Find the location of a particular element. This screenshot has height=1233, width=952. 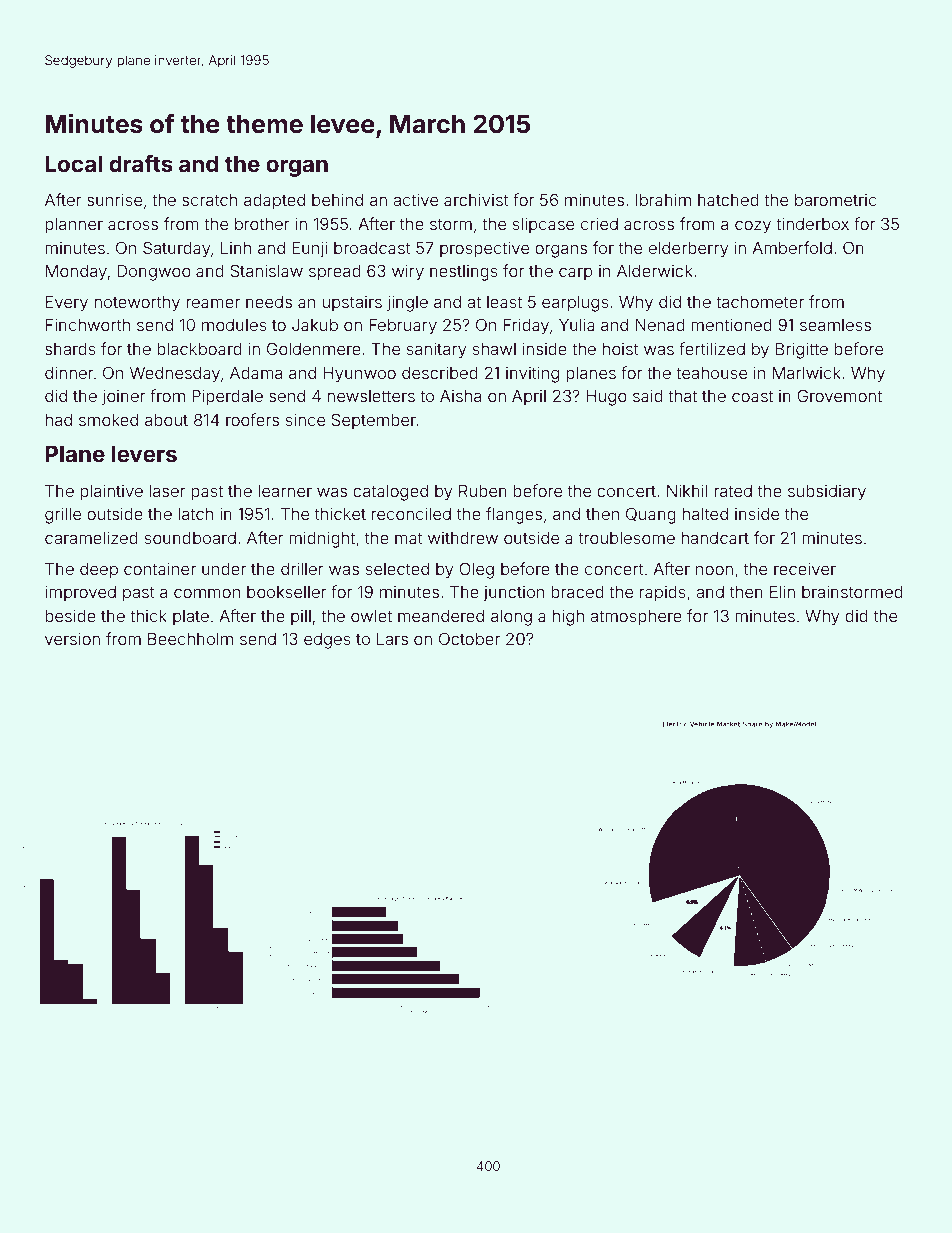

drafts is located at coordinates (141, 163).
